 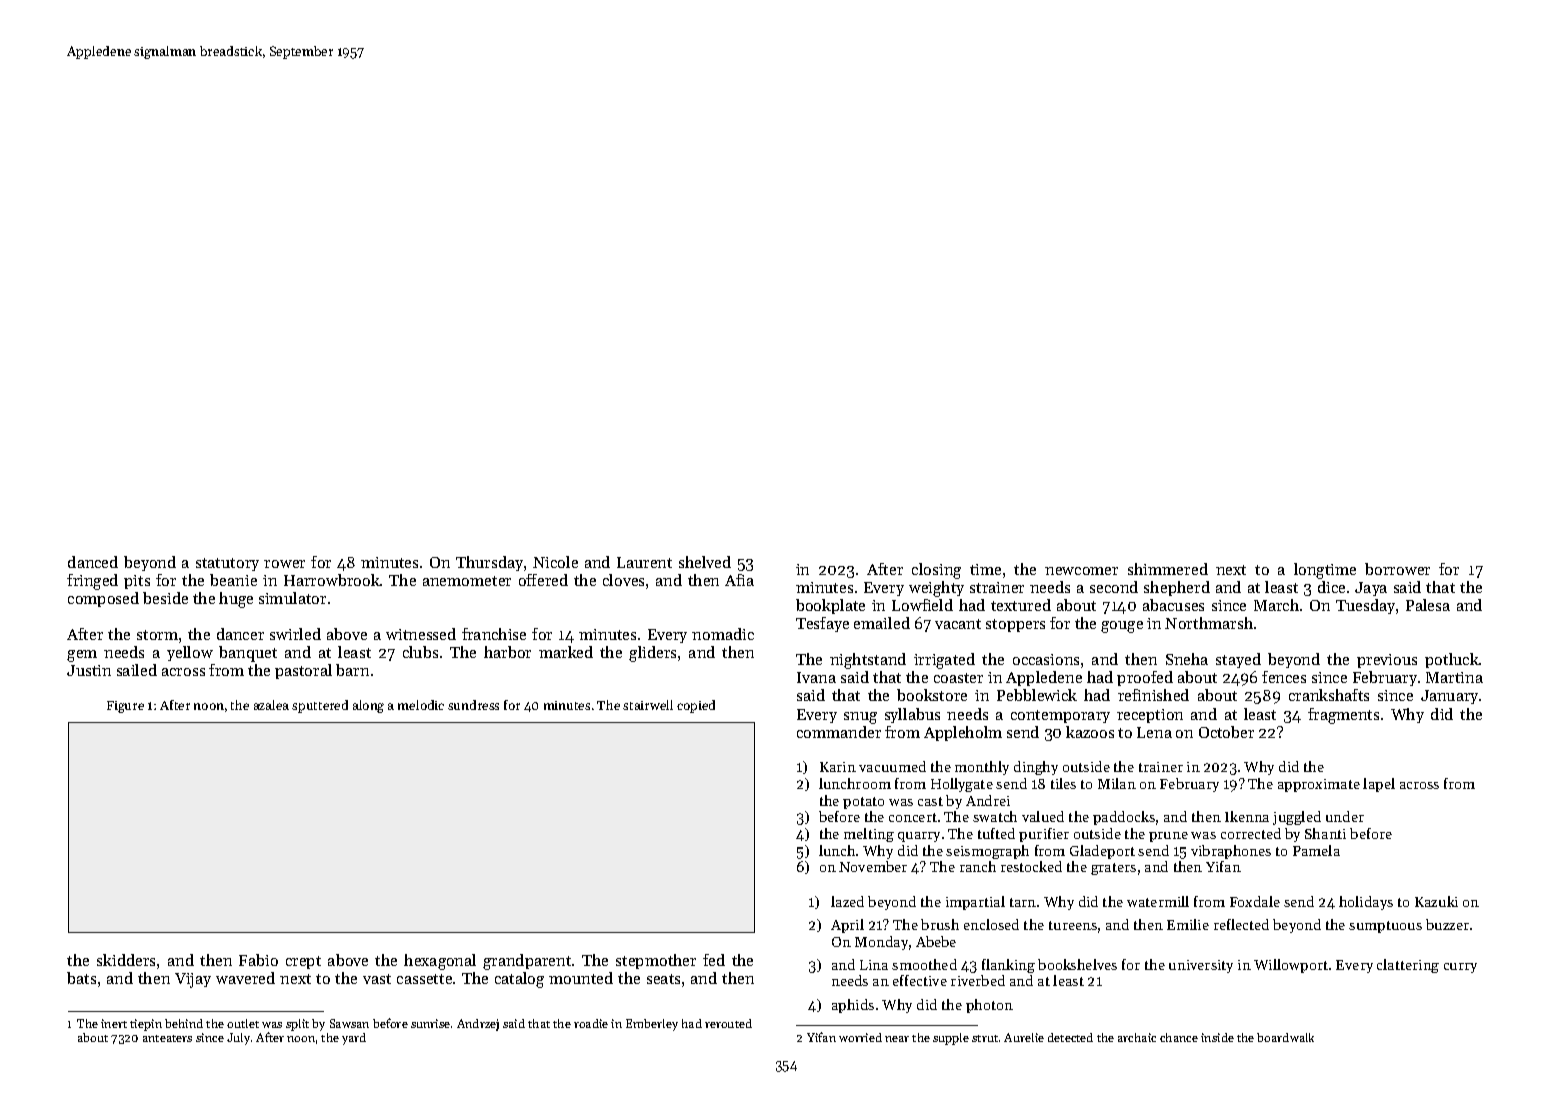 I want to click on shimmered, so click(x=1168, y=569).
